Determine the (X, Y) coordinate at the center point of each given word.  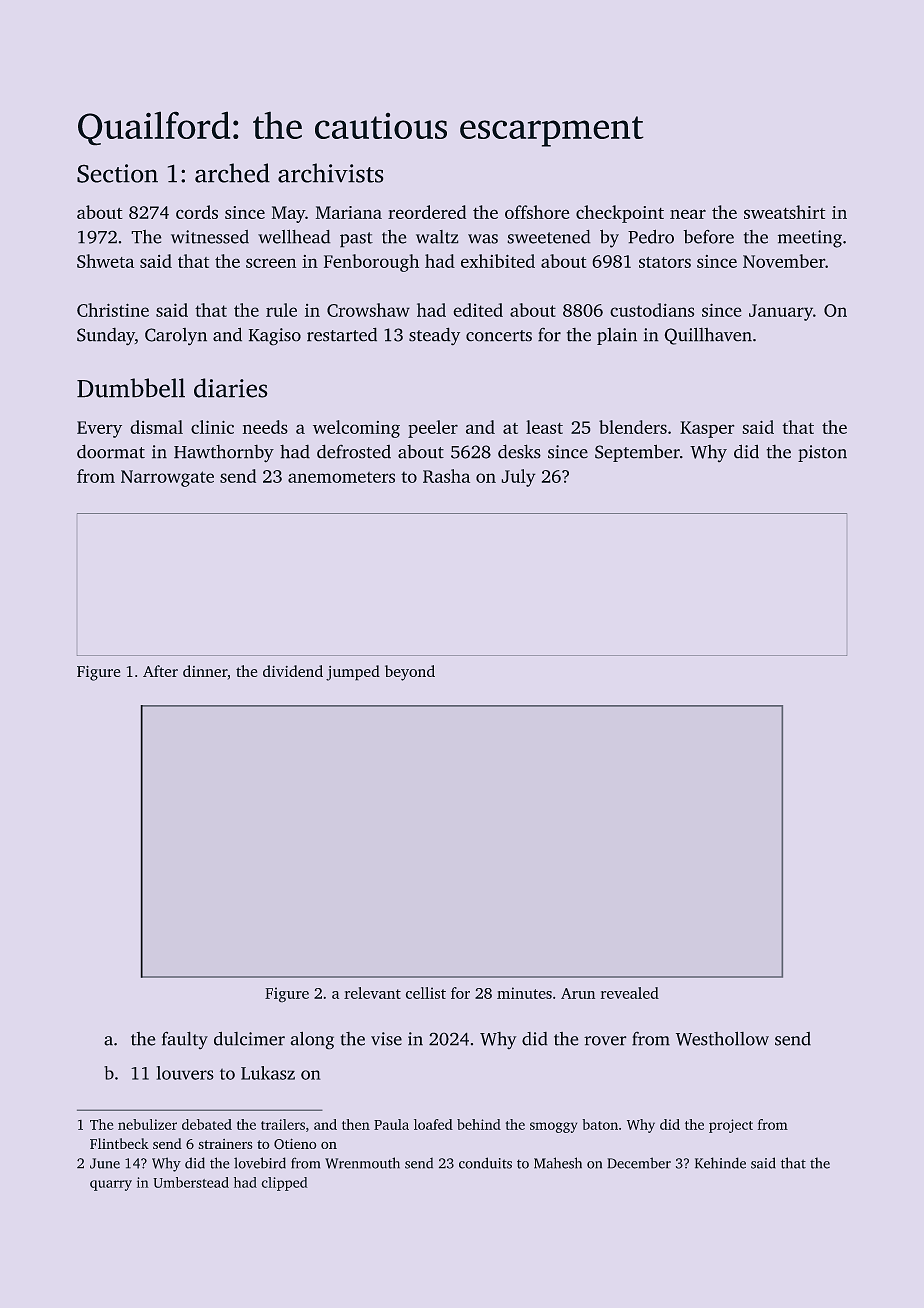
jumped (353, 673)
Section (117, 173)
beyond (410, 673)
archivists (331, 173)
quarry (111, 1185)
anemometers (341, 477)
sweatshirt (785, 212)
